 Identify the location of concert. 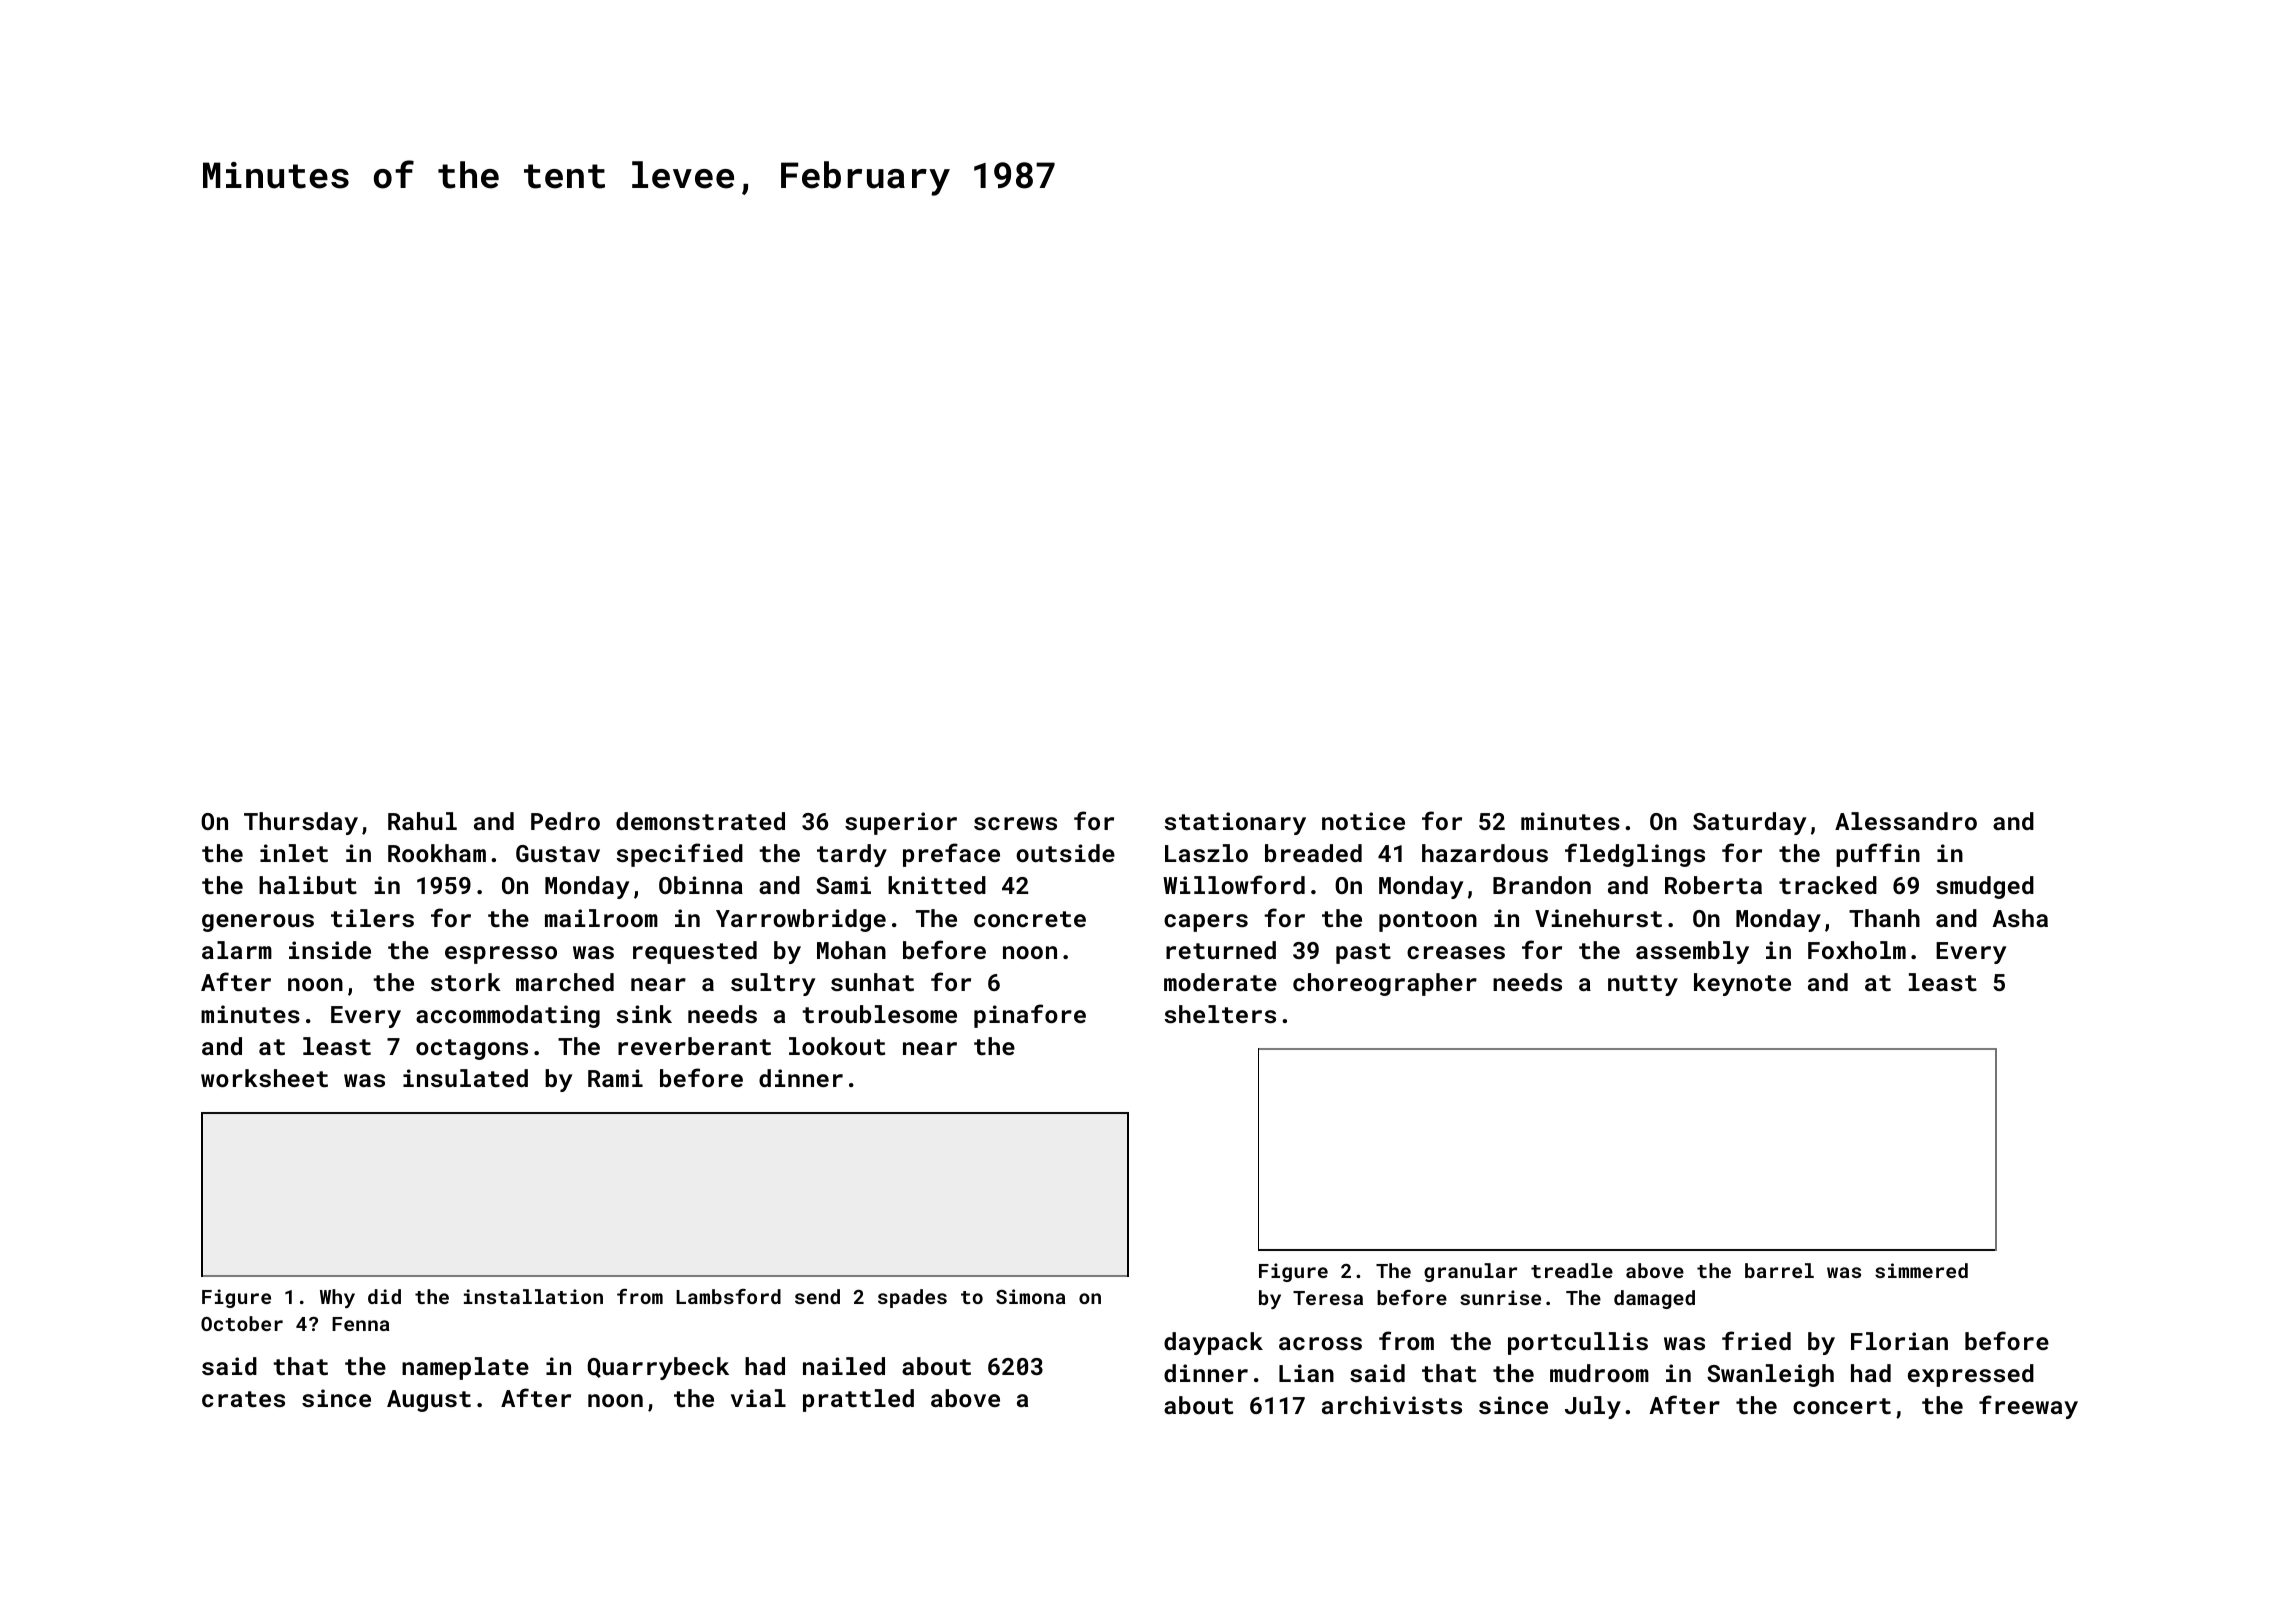
(1842, 1406).
